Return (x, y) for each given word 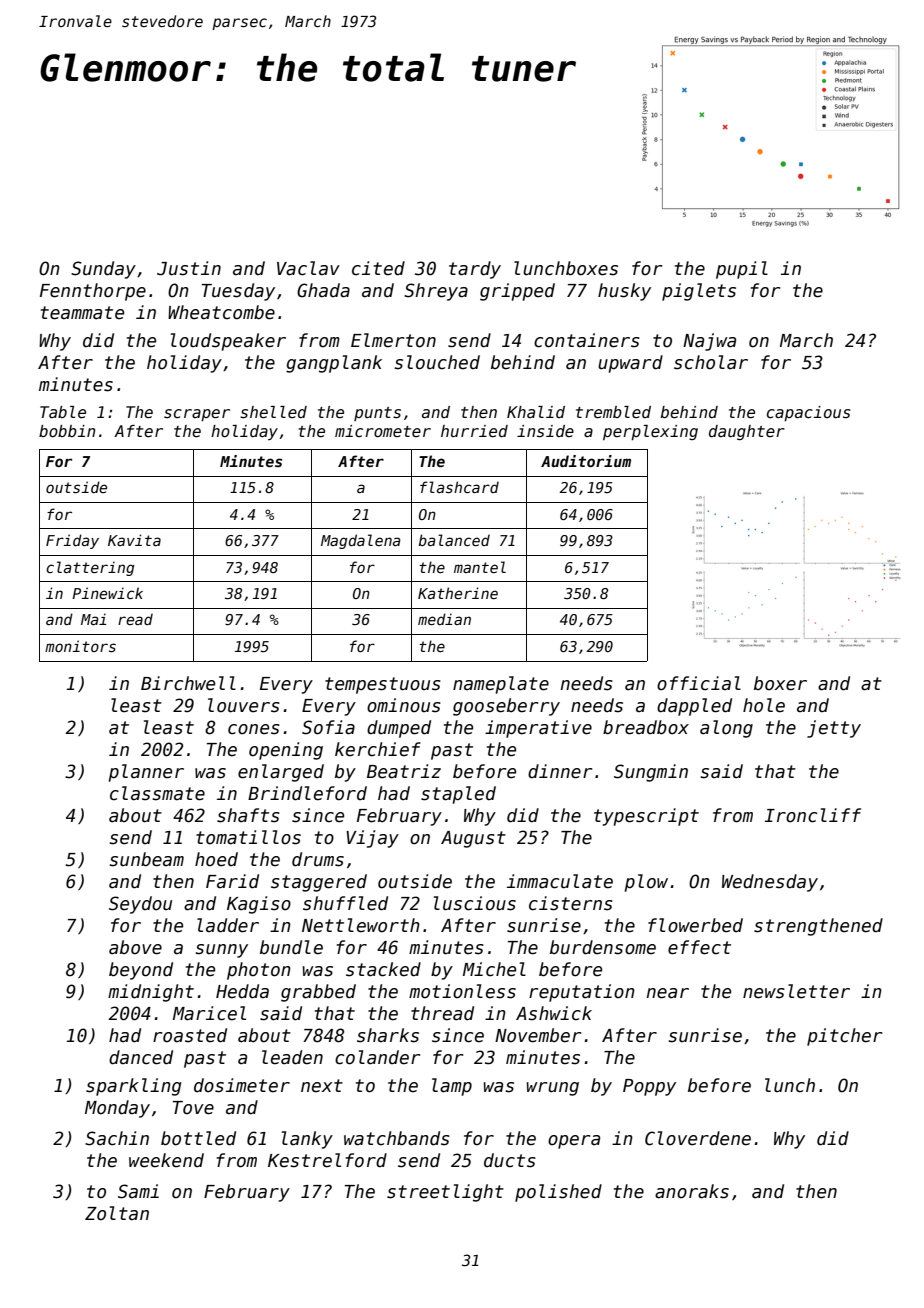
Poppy (649, 1087)
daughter (747, 432)
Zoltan (117, 1213)
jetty (834, 729)
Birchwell (188, 683)
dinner (560, 771)
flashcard (459, 487)
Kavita (134, 540)
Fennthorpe (93, 292)
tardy (475, 270)
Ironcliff (813, 815)
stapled (458, 795)
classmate (157, 793)
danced (141, 1057)
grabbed (318, 993)
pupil (742, 270)
